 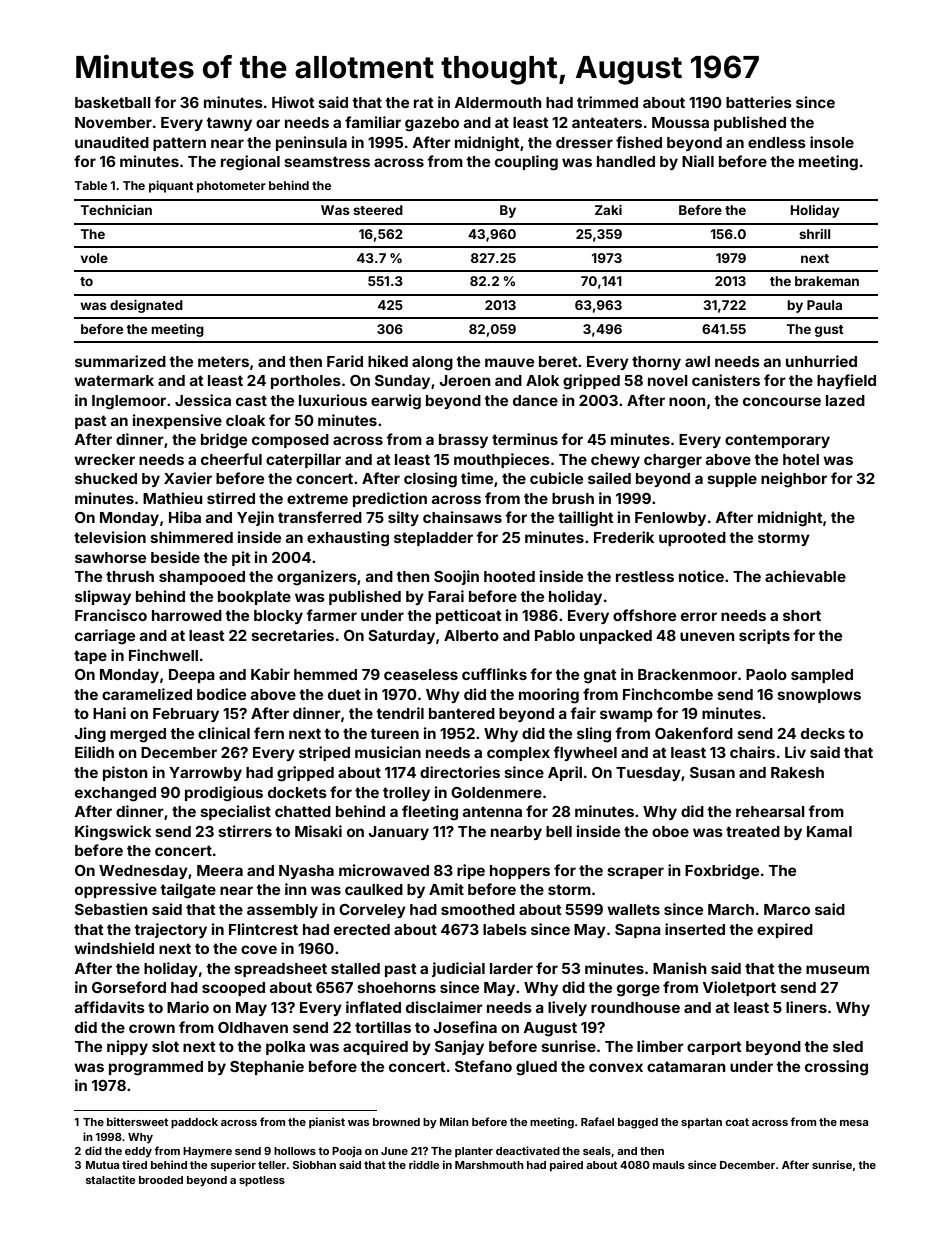 I want to click on Hiwot, so click(x=293, y=102).
